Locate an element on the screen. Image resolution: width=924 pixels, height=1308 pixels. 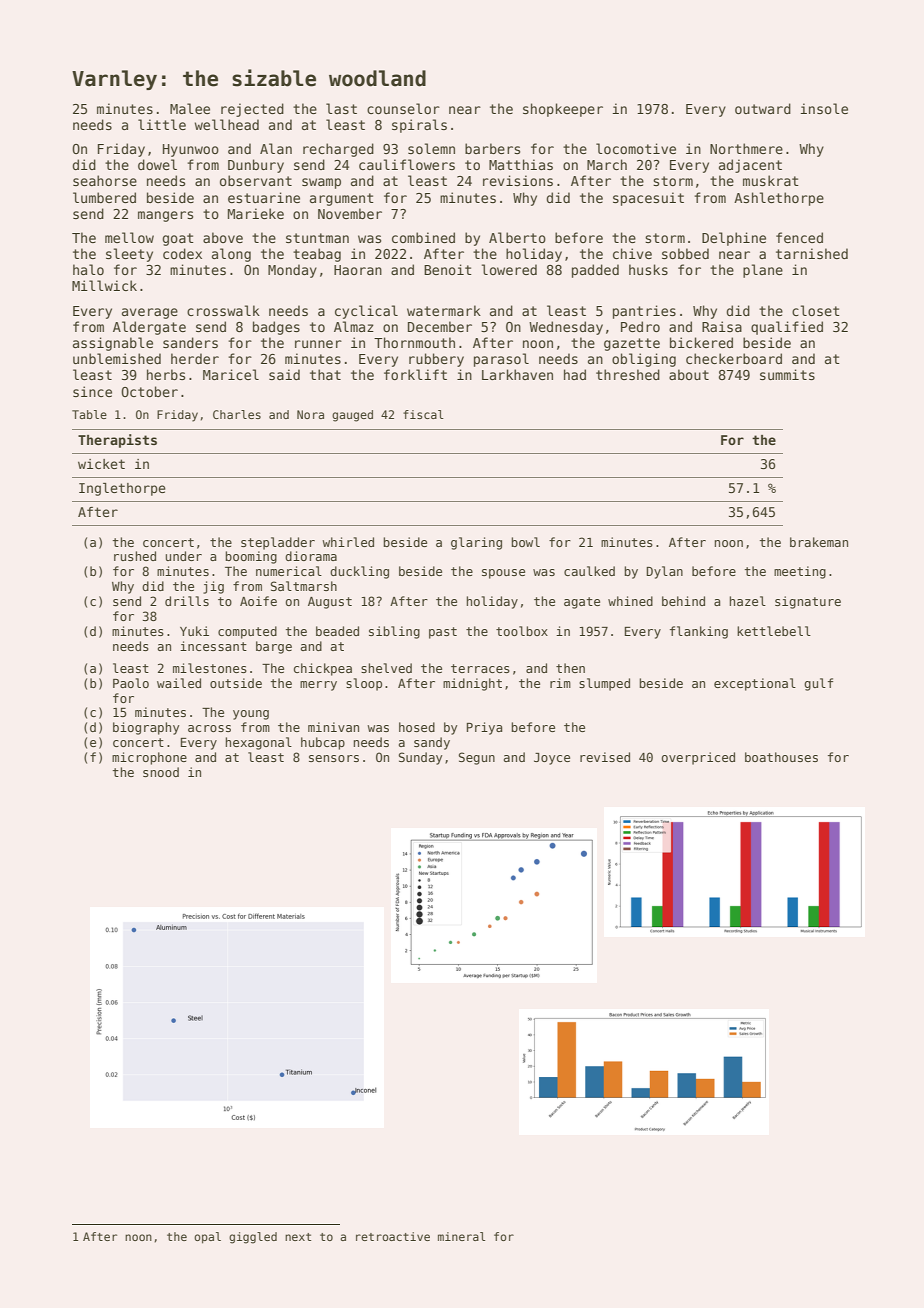
Nora is located at coordinates (310, 414).
